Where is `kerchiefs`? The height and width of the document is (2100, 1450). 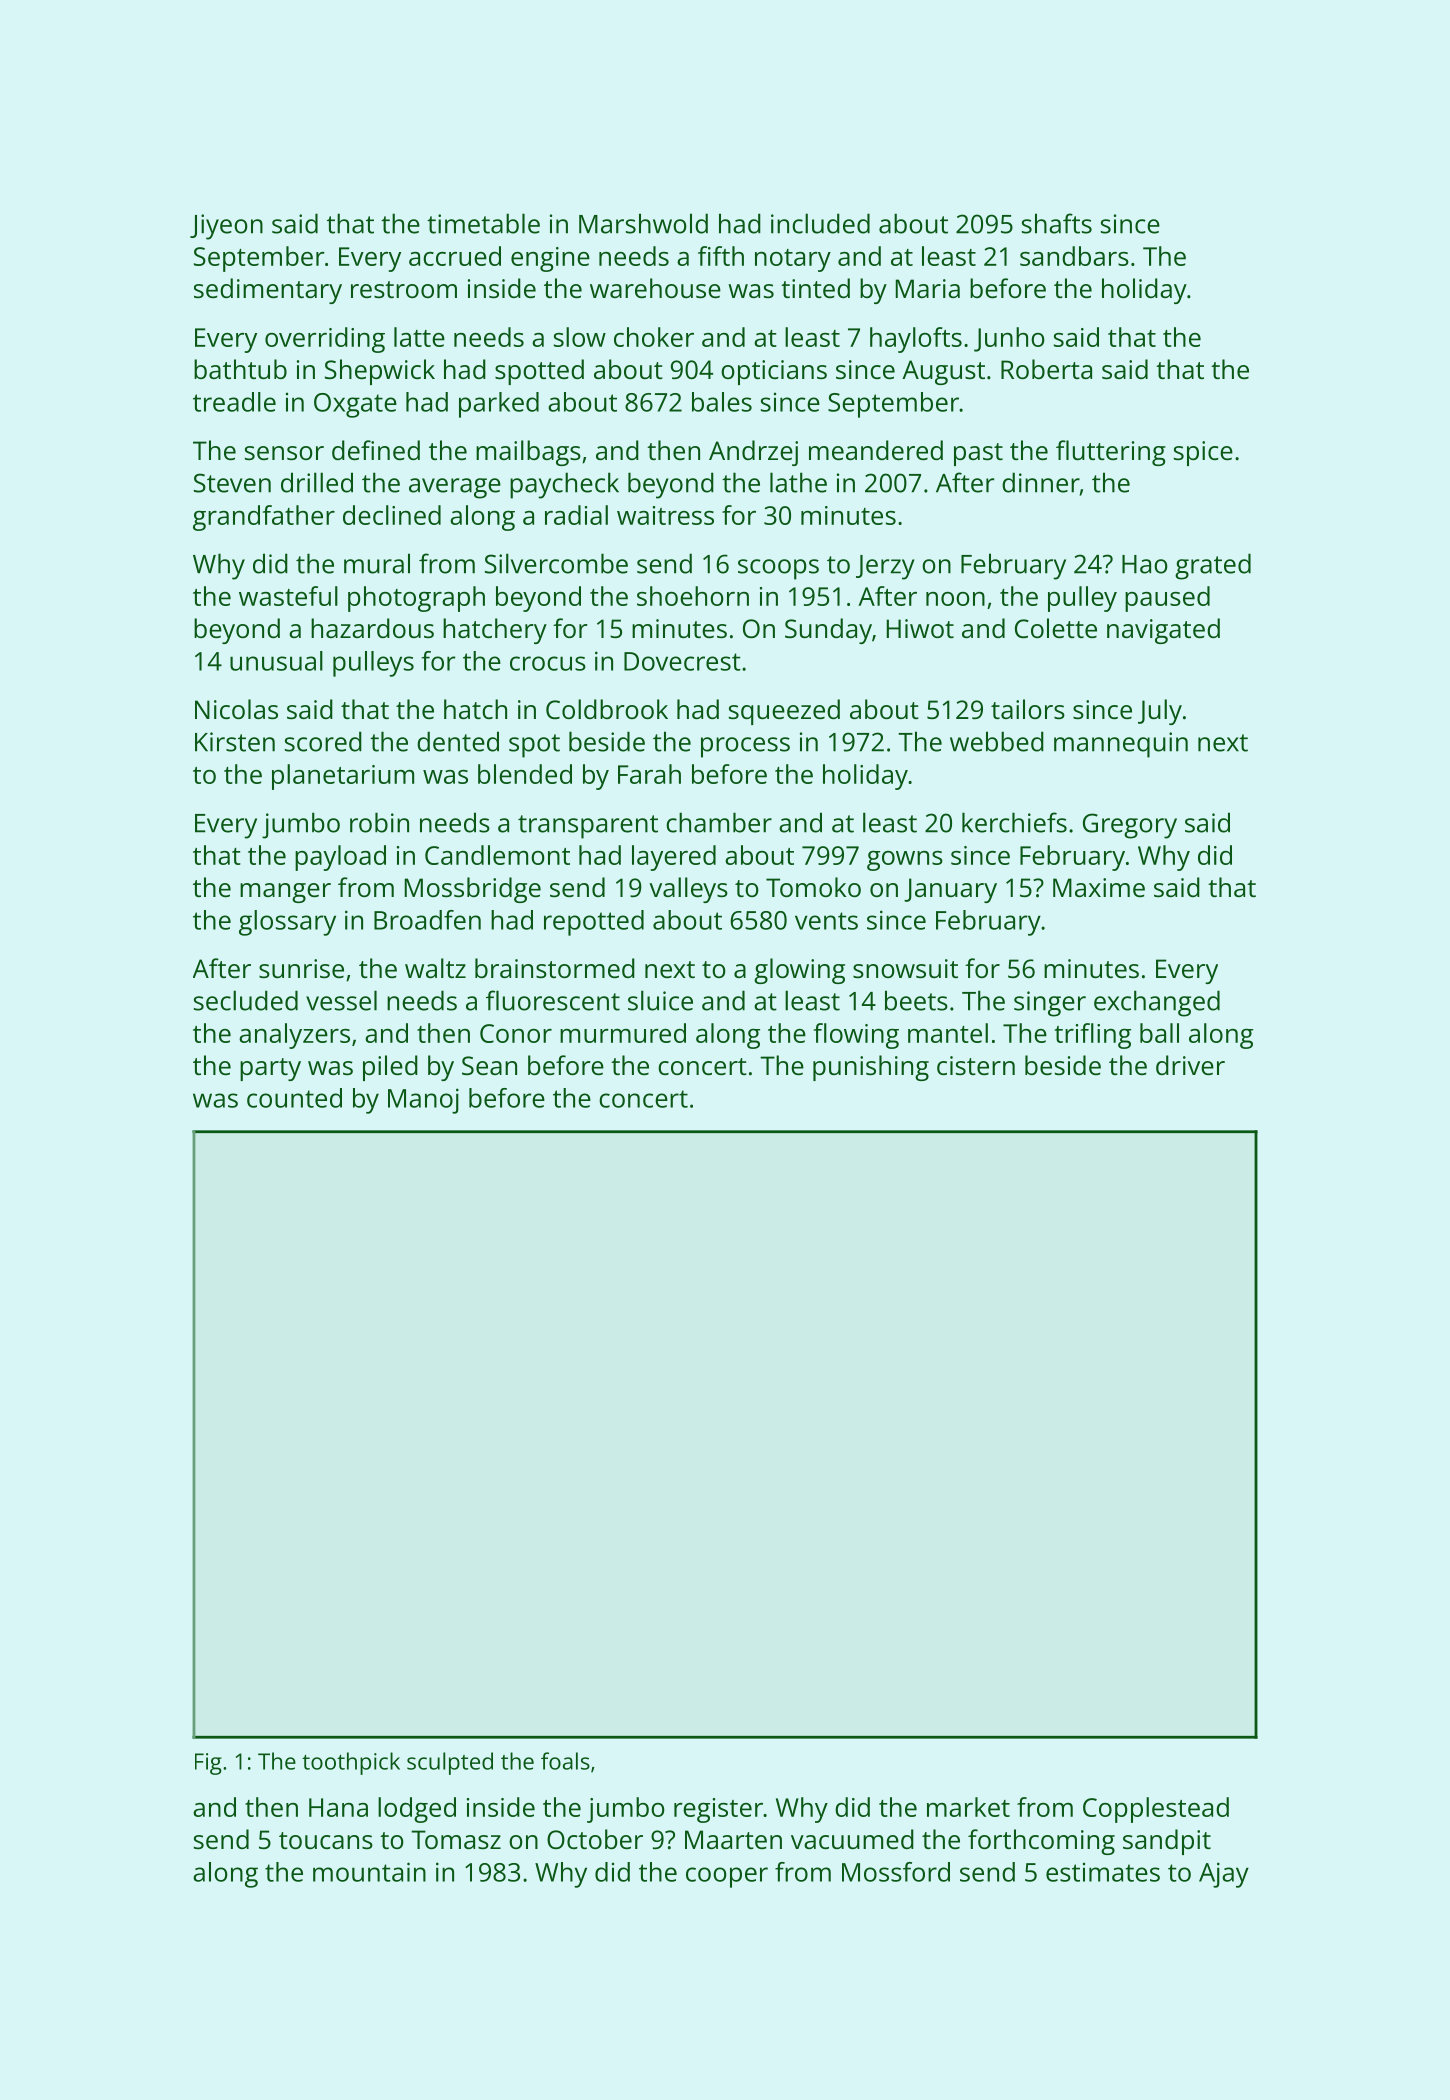
kerchiefs is located at coordinates (1014, 822).
